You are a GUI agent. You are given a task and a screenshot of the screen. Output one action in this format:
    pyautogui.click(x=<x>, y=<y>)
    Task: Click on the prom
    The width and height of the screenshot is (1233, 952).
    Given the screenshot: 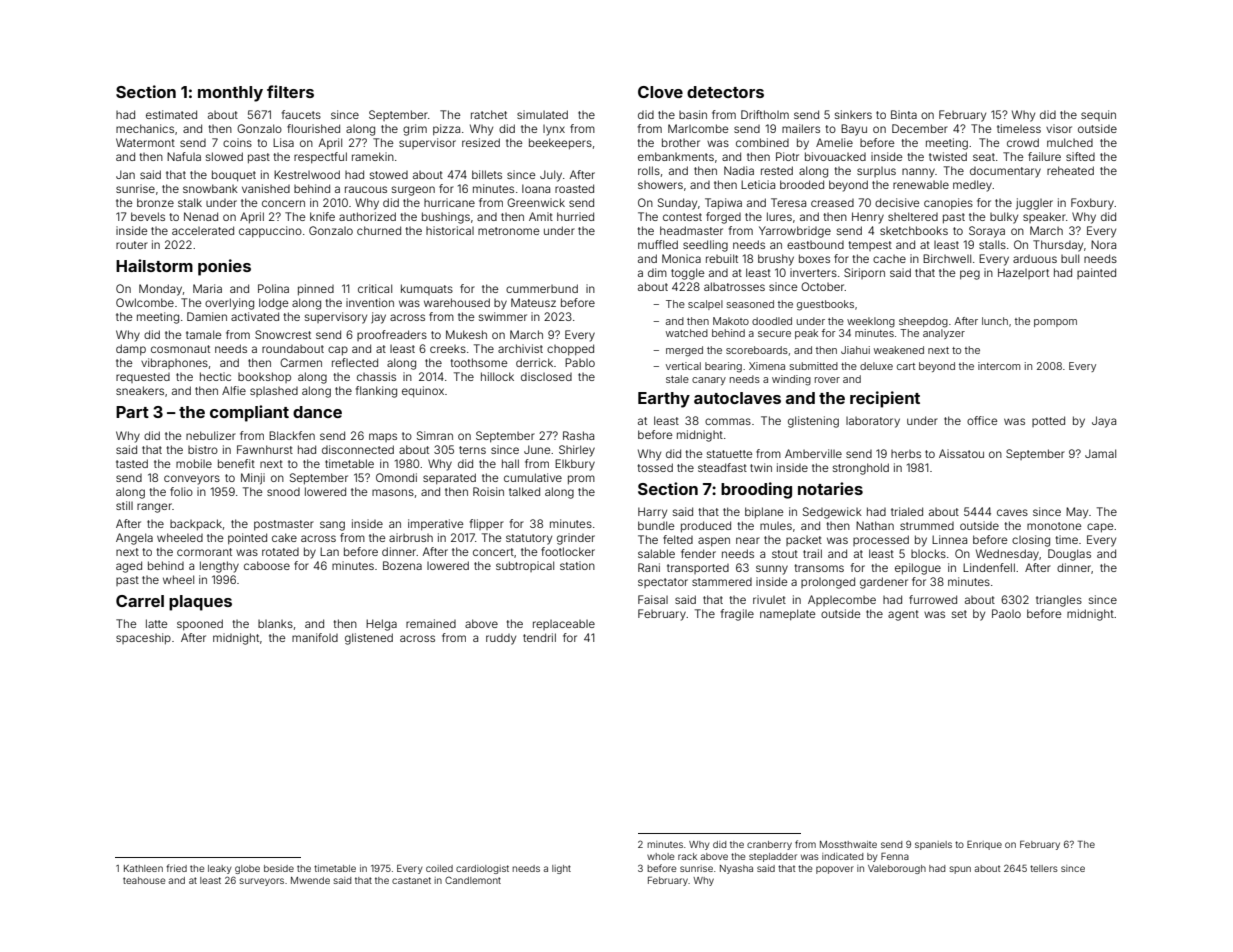 What is the action you would take?
    pyautogui.click(x=581, y=480)
